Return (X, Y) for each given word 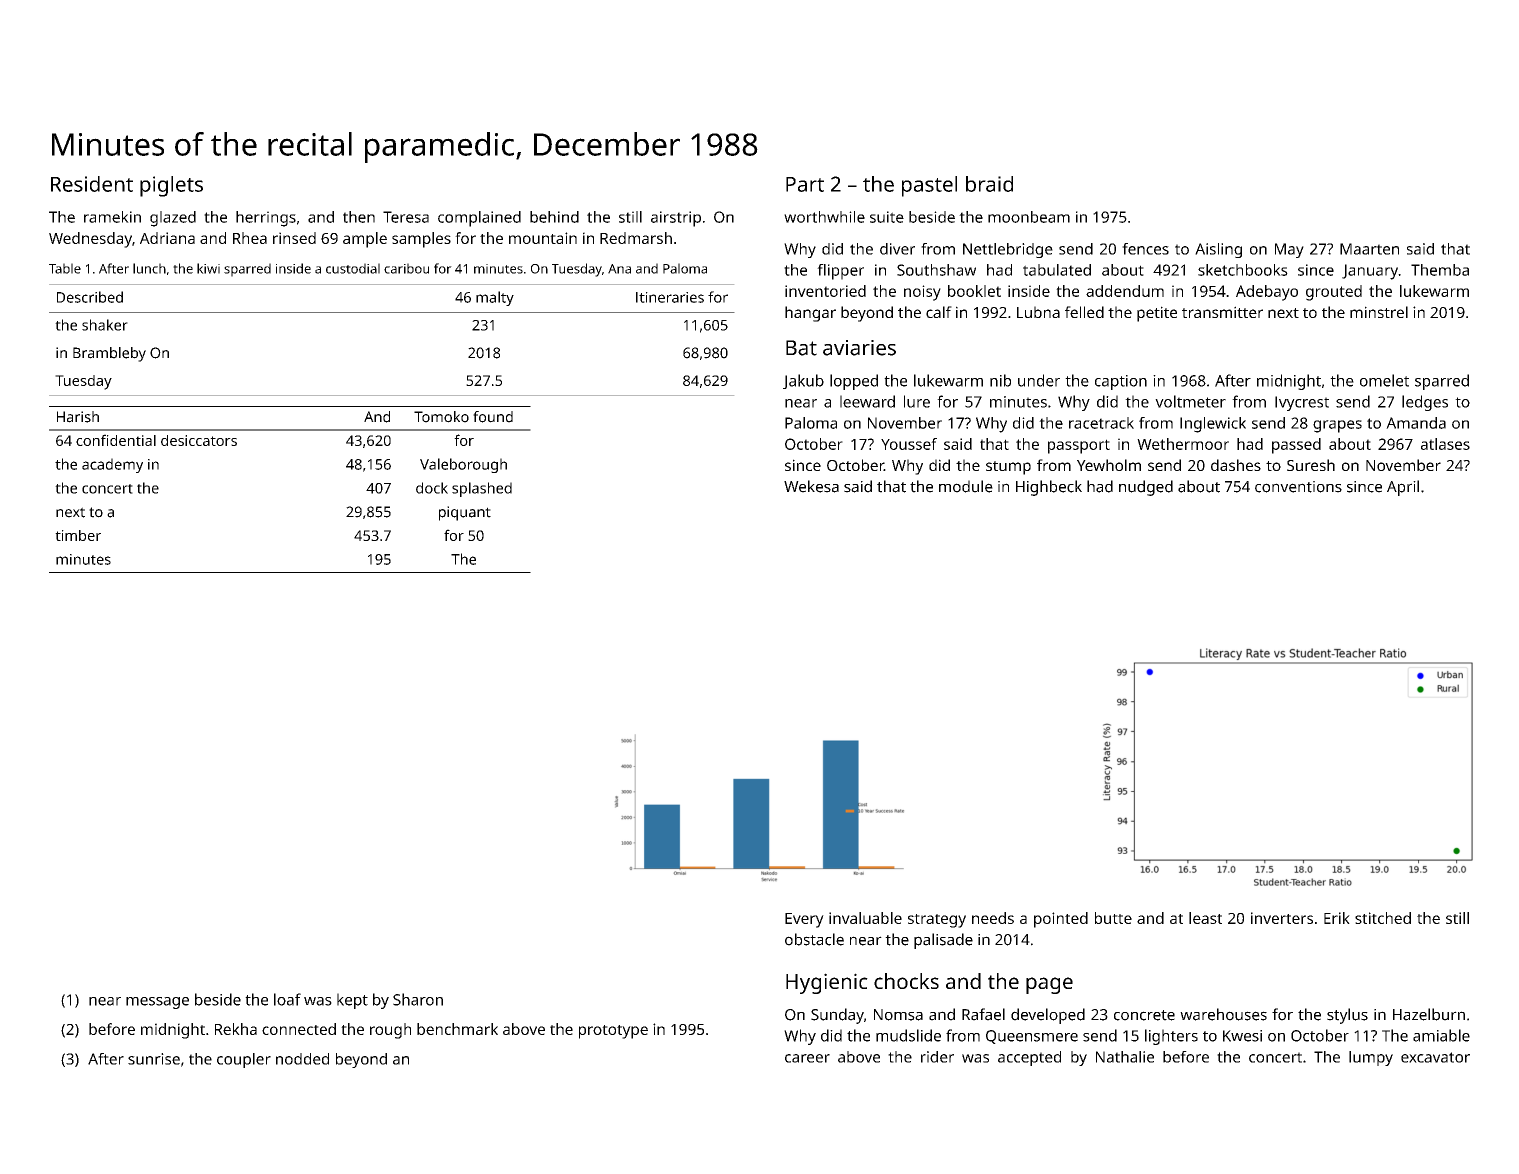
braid (989, 184)
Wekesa (811, 486)
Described (90, 297)
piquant (465, 513)
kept (352, 1001)
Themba (1440, 270)
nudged (1146, 488)
